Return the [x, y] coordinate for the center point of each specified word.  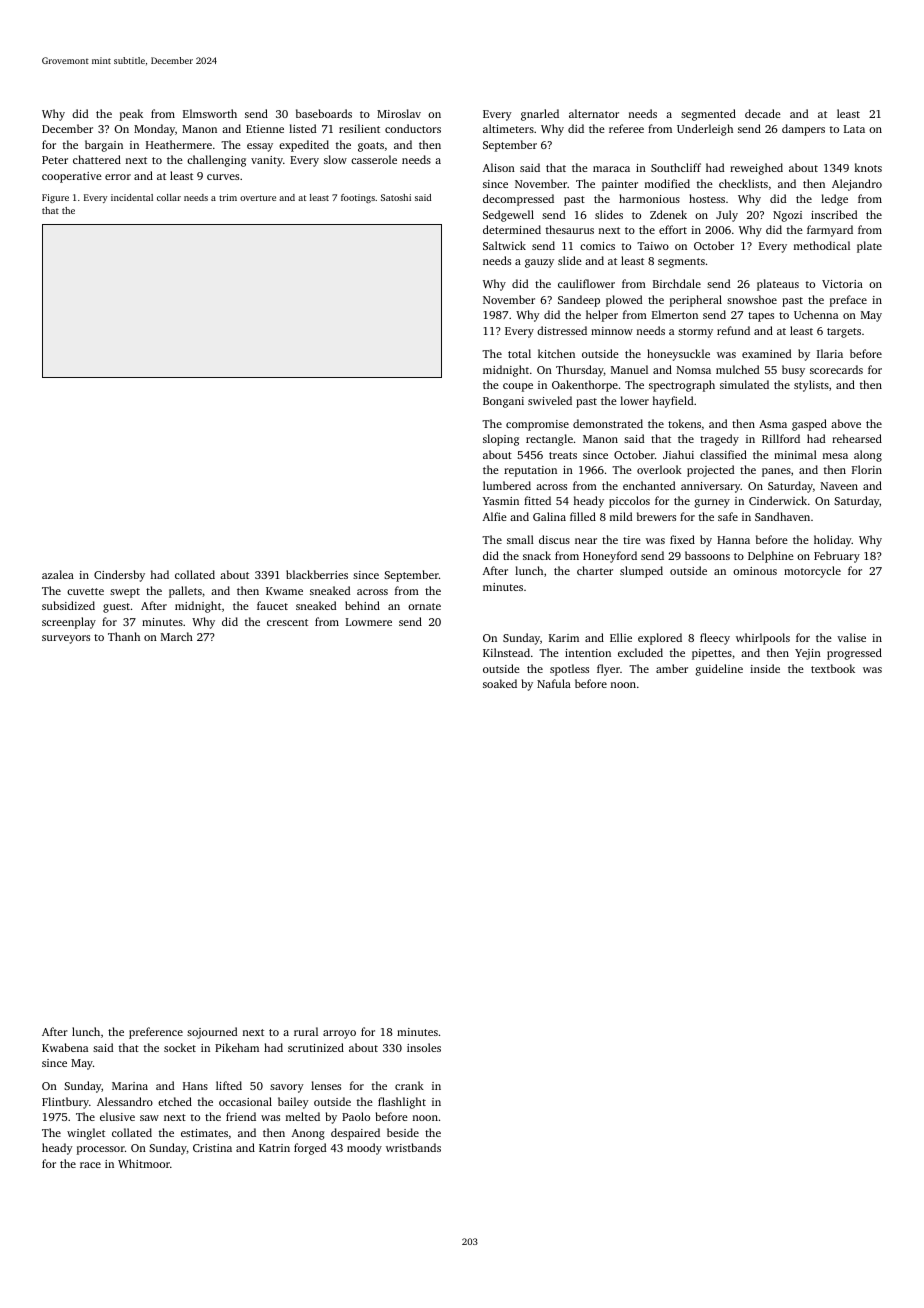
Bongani [503, 402]
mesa [835, 456]
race [90, 1165]
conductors [413, 128]
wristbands [413, 1147]
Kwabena [65, 1047]
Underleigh [705, 130]
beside [403, 1132]
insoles [424, 1047]
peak [131, 115]
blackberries [317, 574]
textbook [833, 668]
